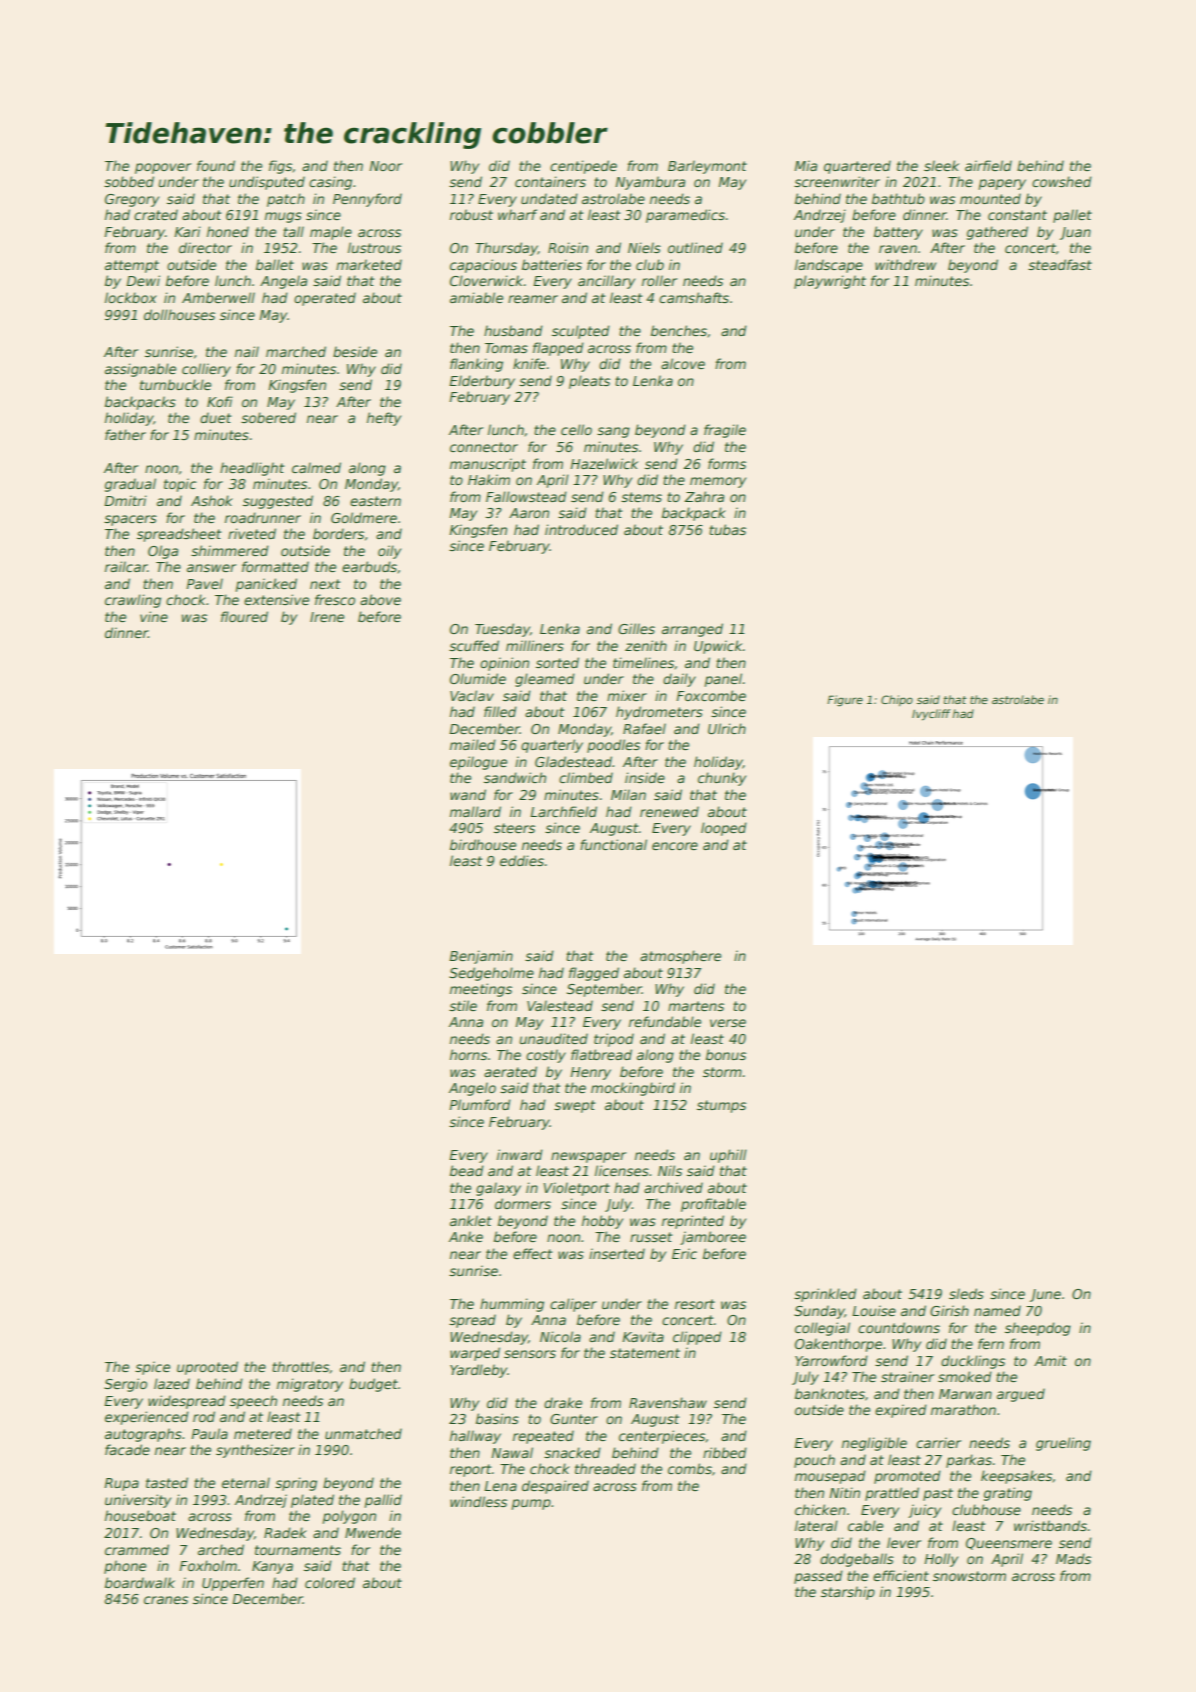 This page has height=1692, width=1196. I want to click on stile, so click(463, 1005).
